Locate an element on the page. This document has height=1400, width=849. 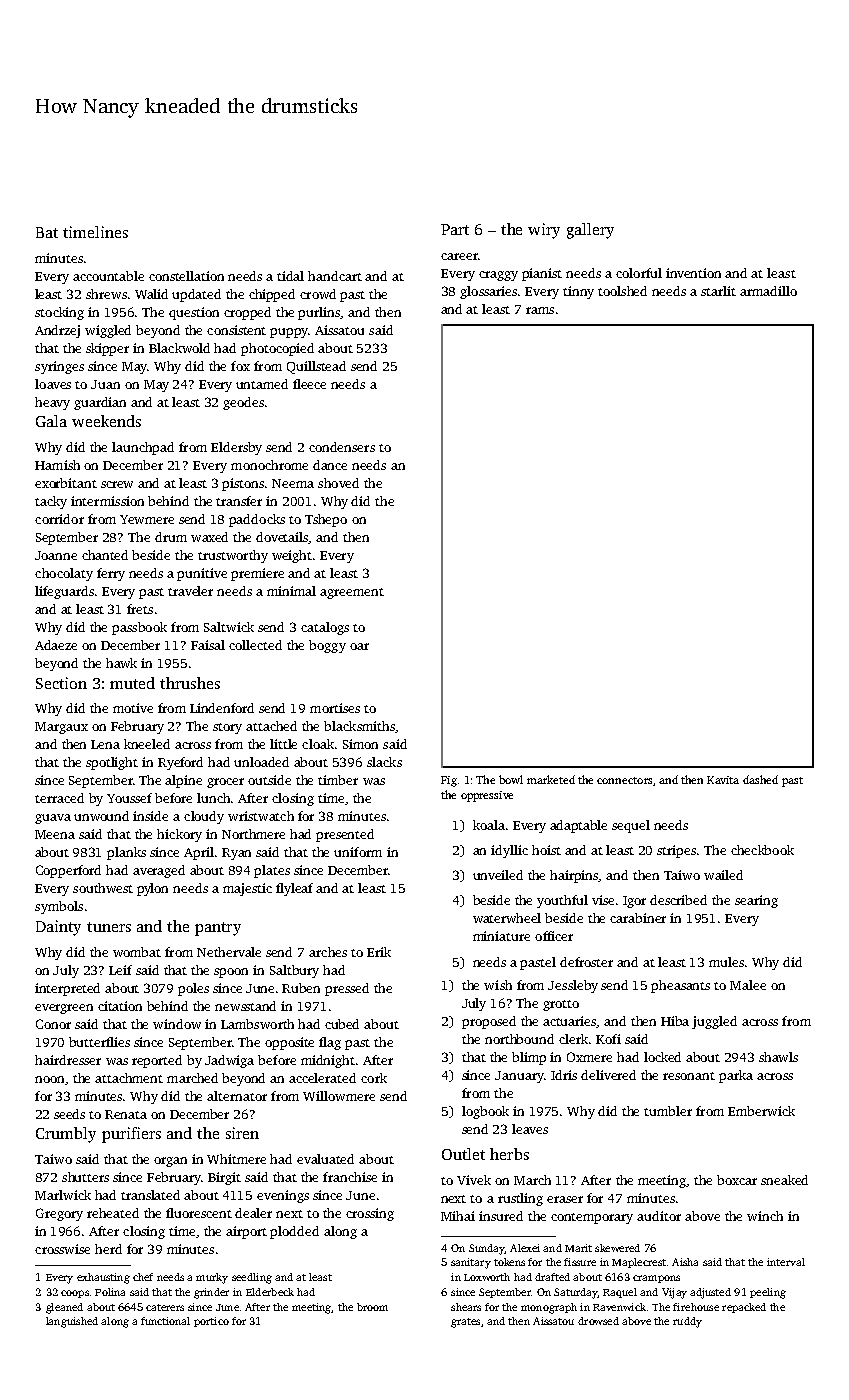
mortises is located at coordinates (335, 708).
